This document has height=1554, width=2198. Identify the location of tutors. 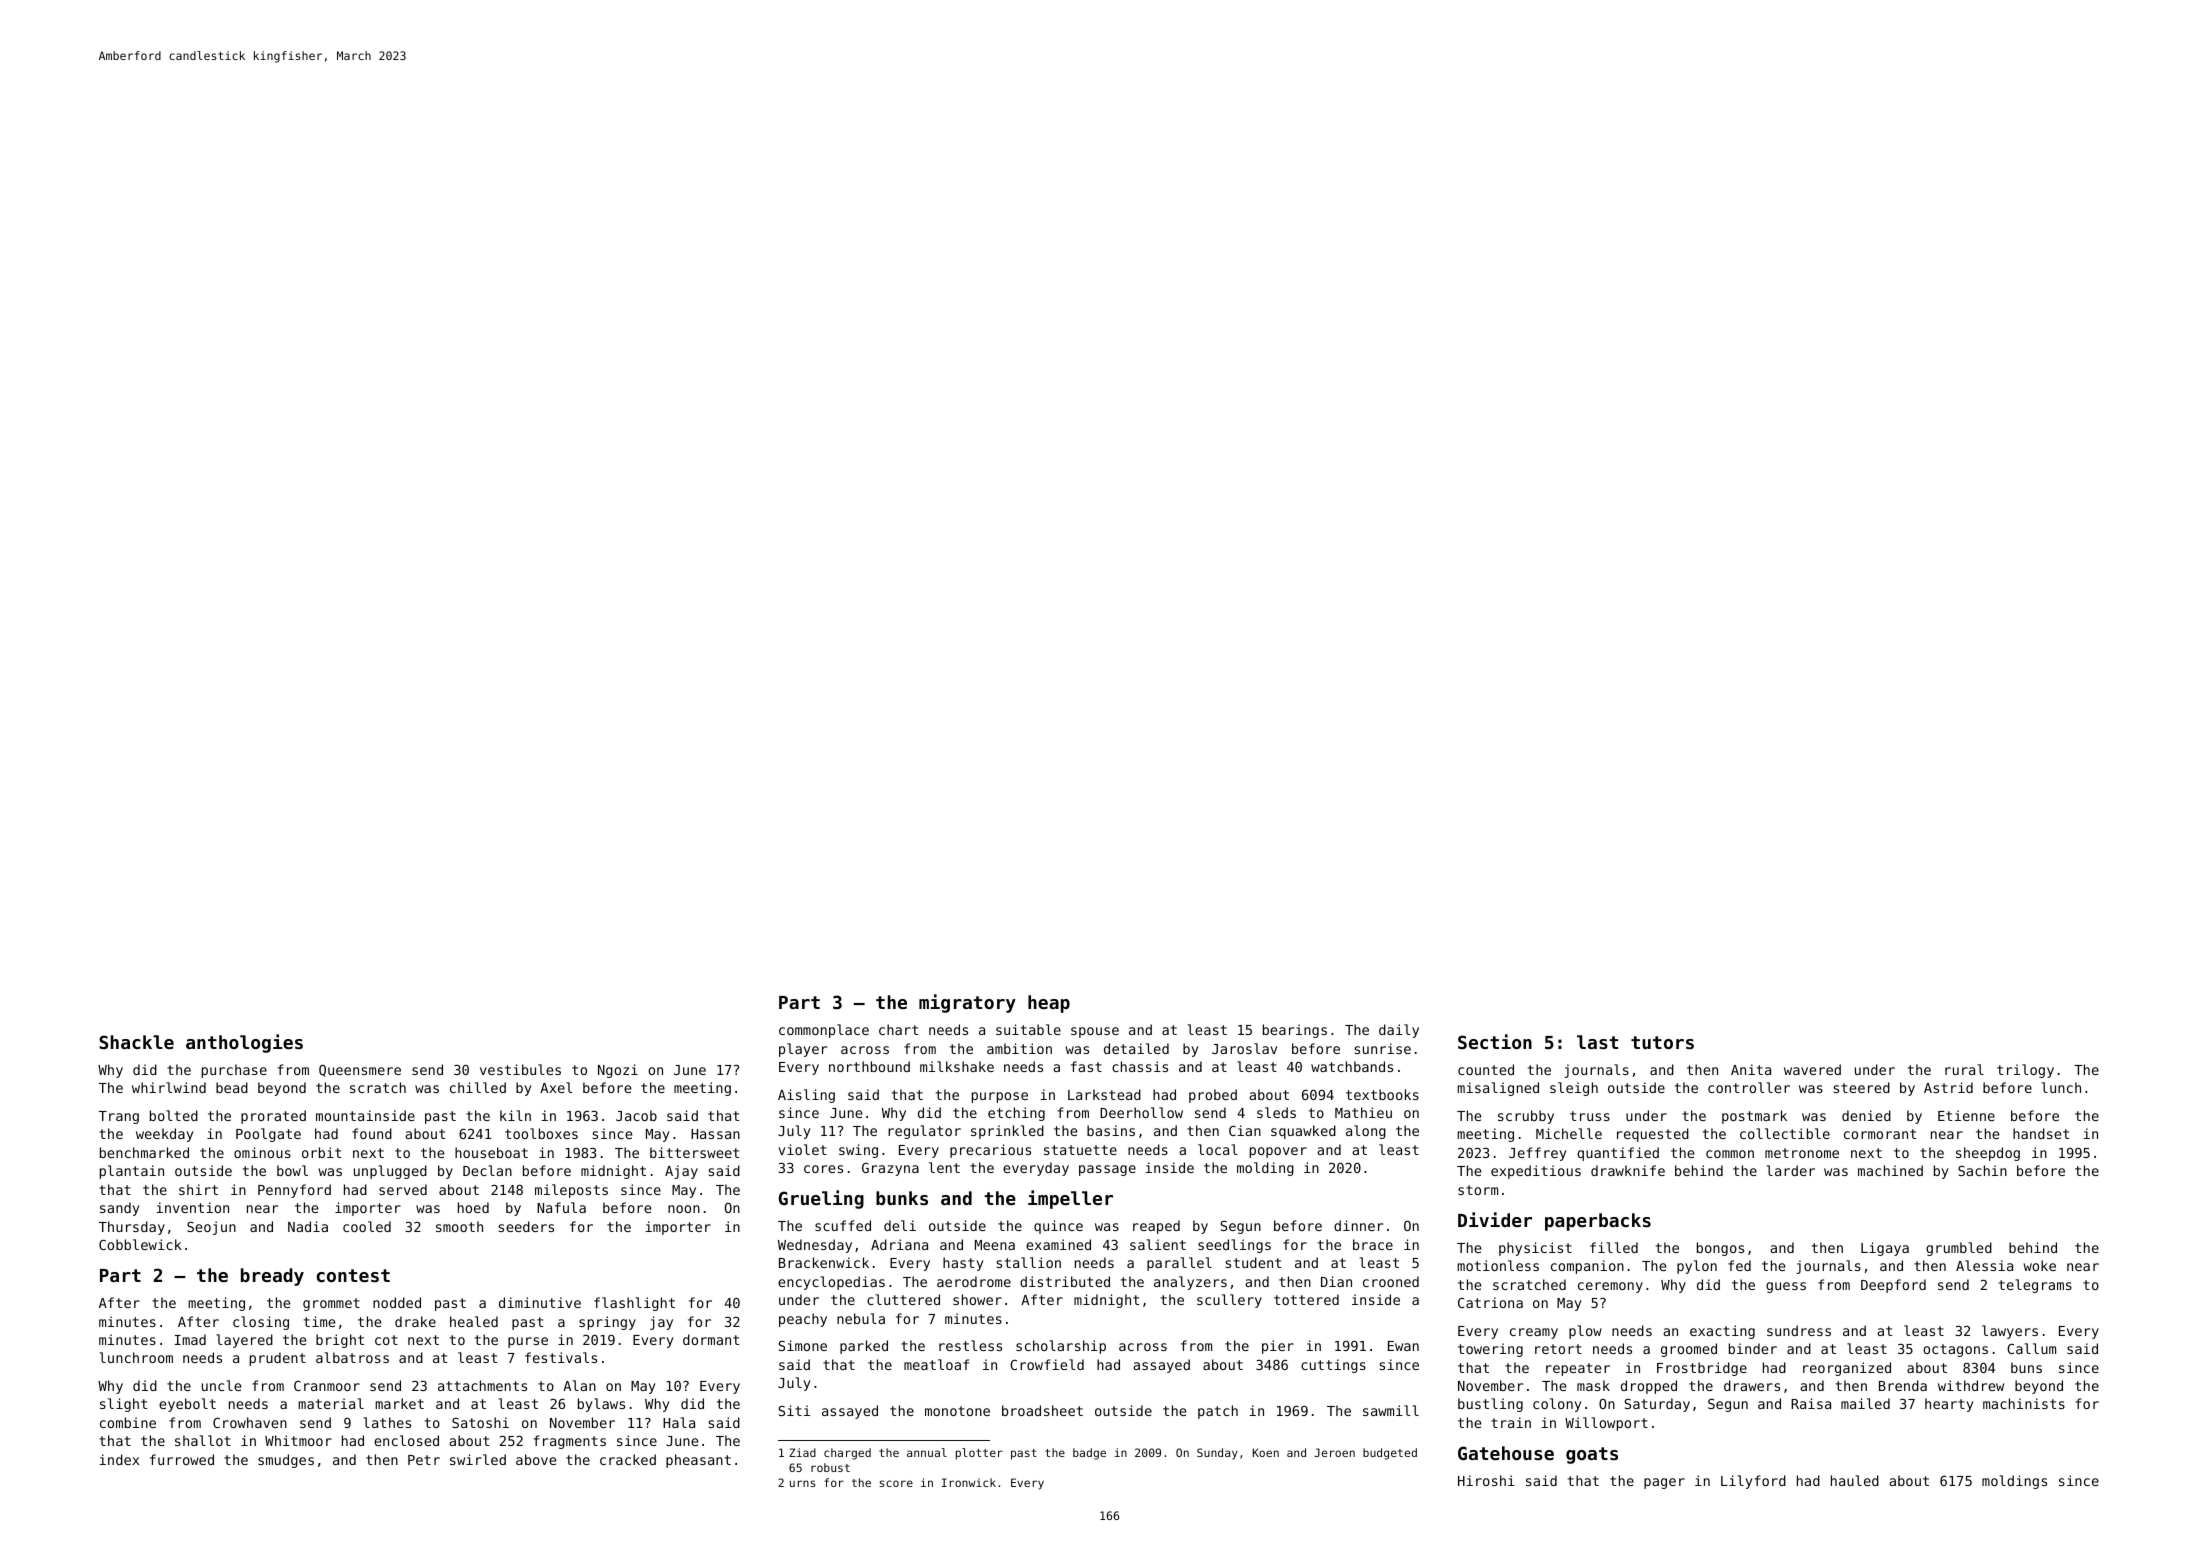
(1662, 1042).
